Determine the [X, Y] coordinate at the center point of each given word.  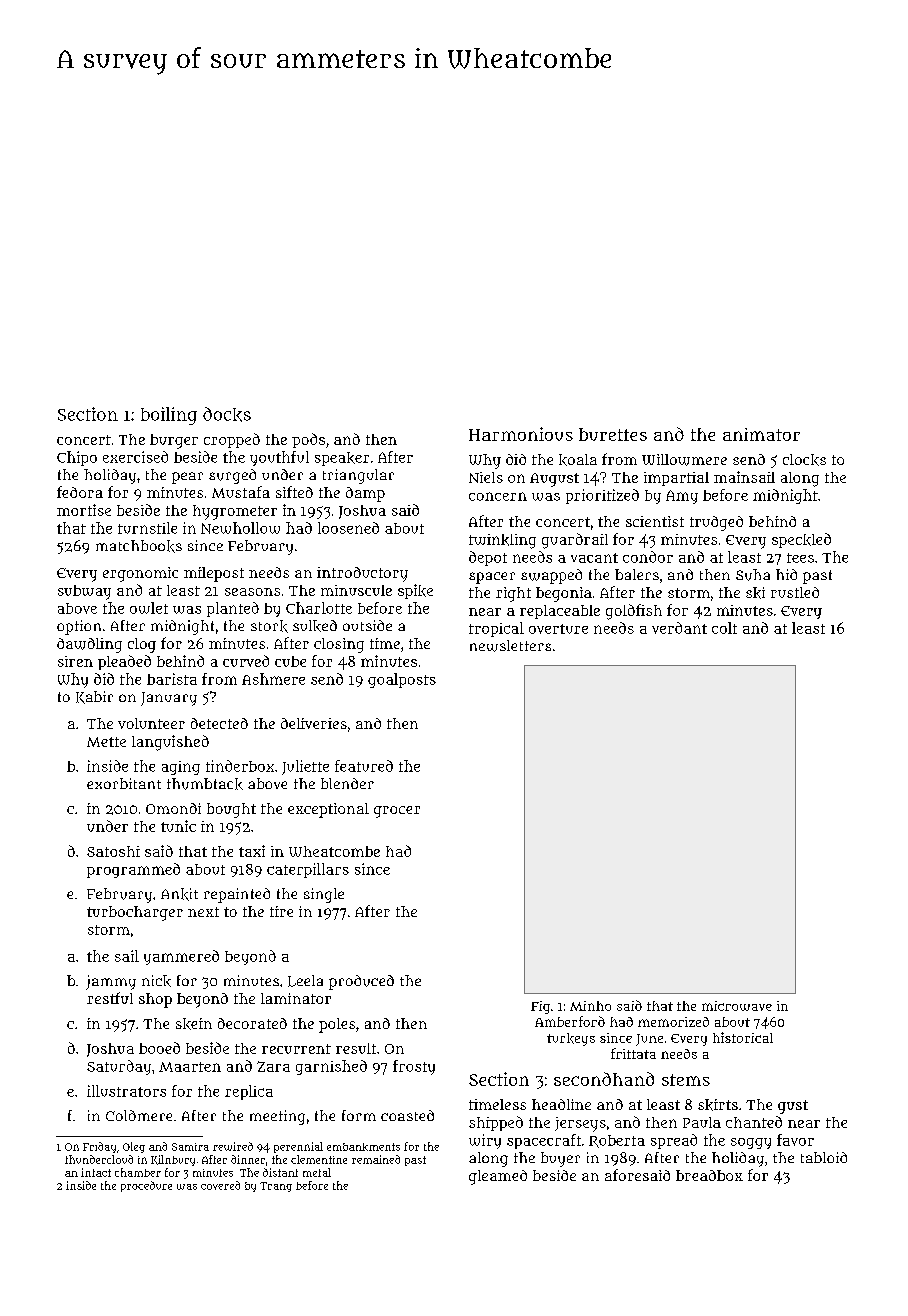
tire [281, 911]
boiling [169, 416]
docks [227, 414]
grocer [397, 812]
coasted [407, 1115]
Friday [99, 1147]
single [324, 895]
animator [761, 434]
